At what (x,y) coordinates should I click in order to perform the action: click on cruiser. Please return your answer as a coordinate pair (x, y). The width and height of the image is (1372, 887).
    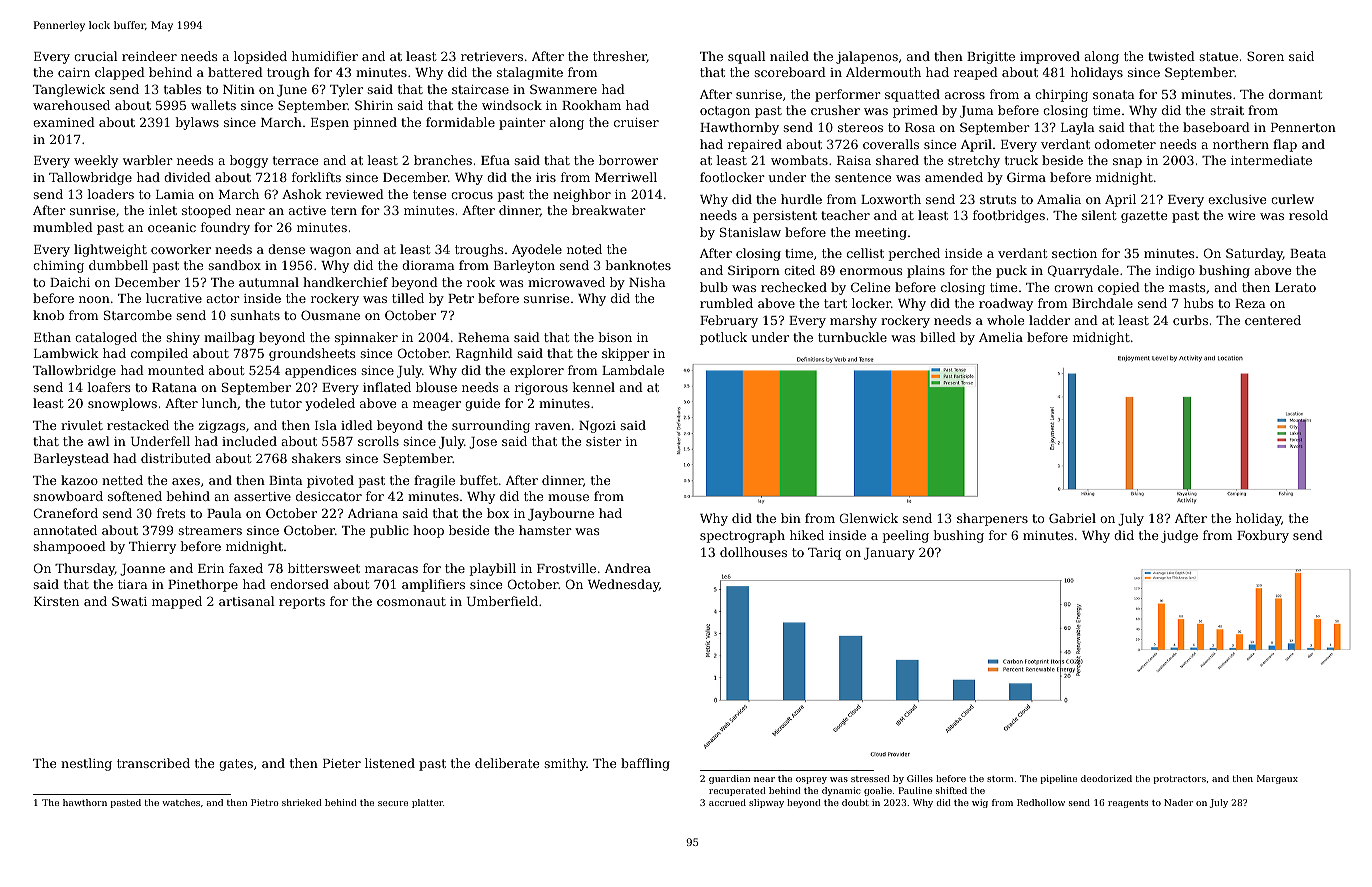
    Looking at the image, I should click on (636, 122).
